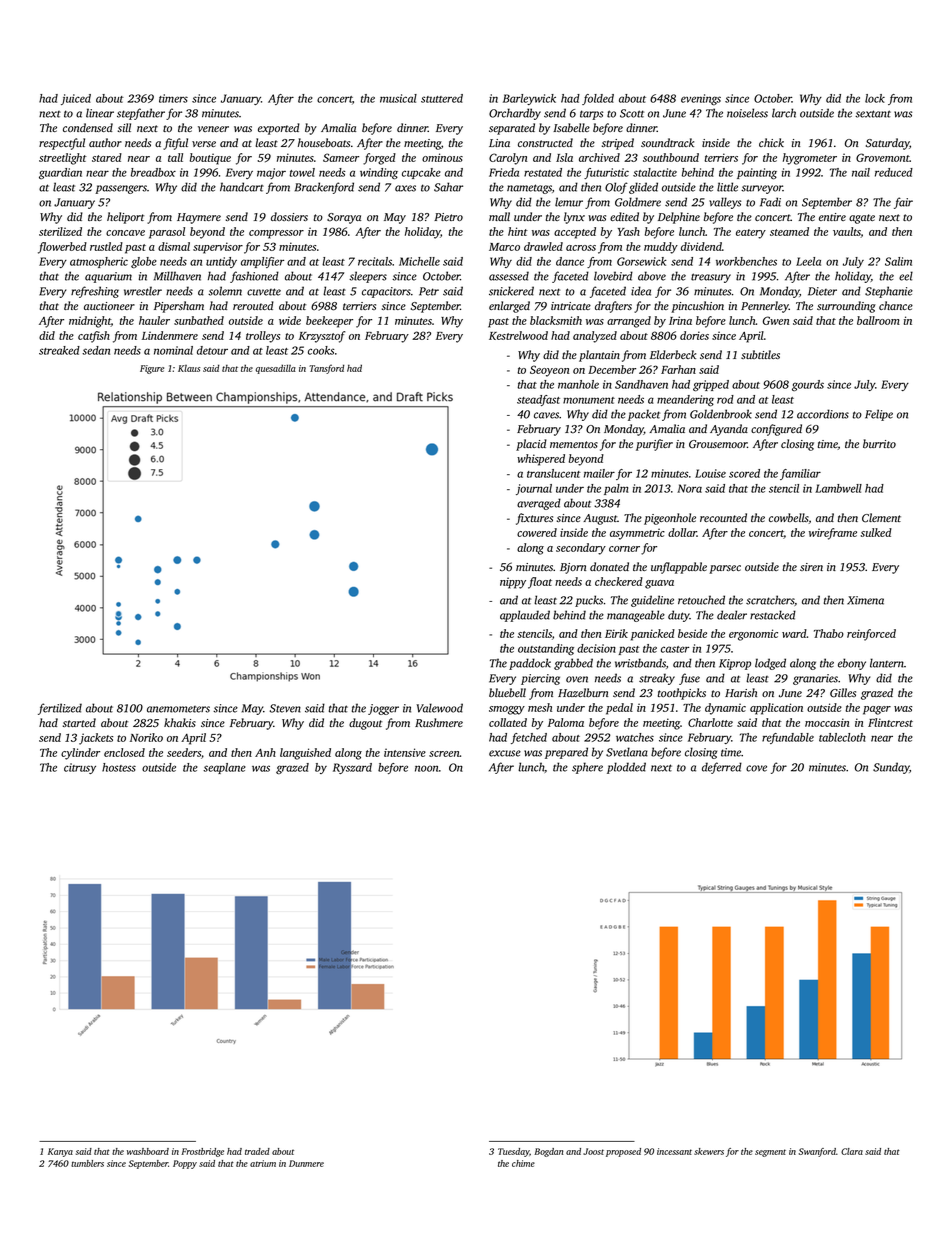 The width and height of the screenshot is (952, 1233). I want to click on Barleywick, so click(529, 99).
